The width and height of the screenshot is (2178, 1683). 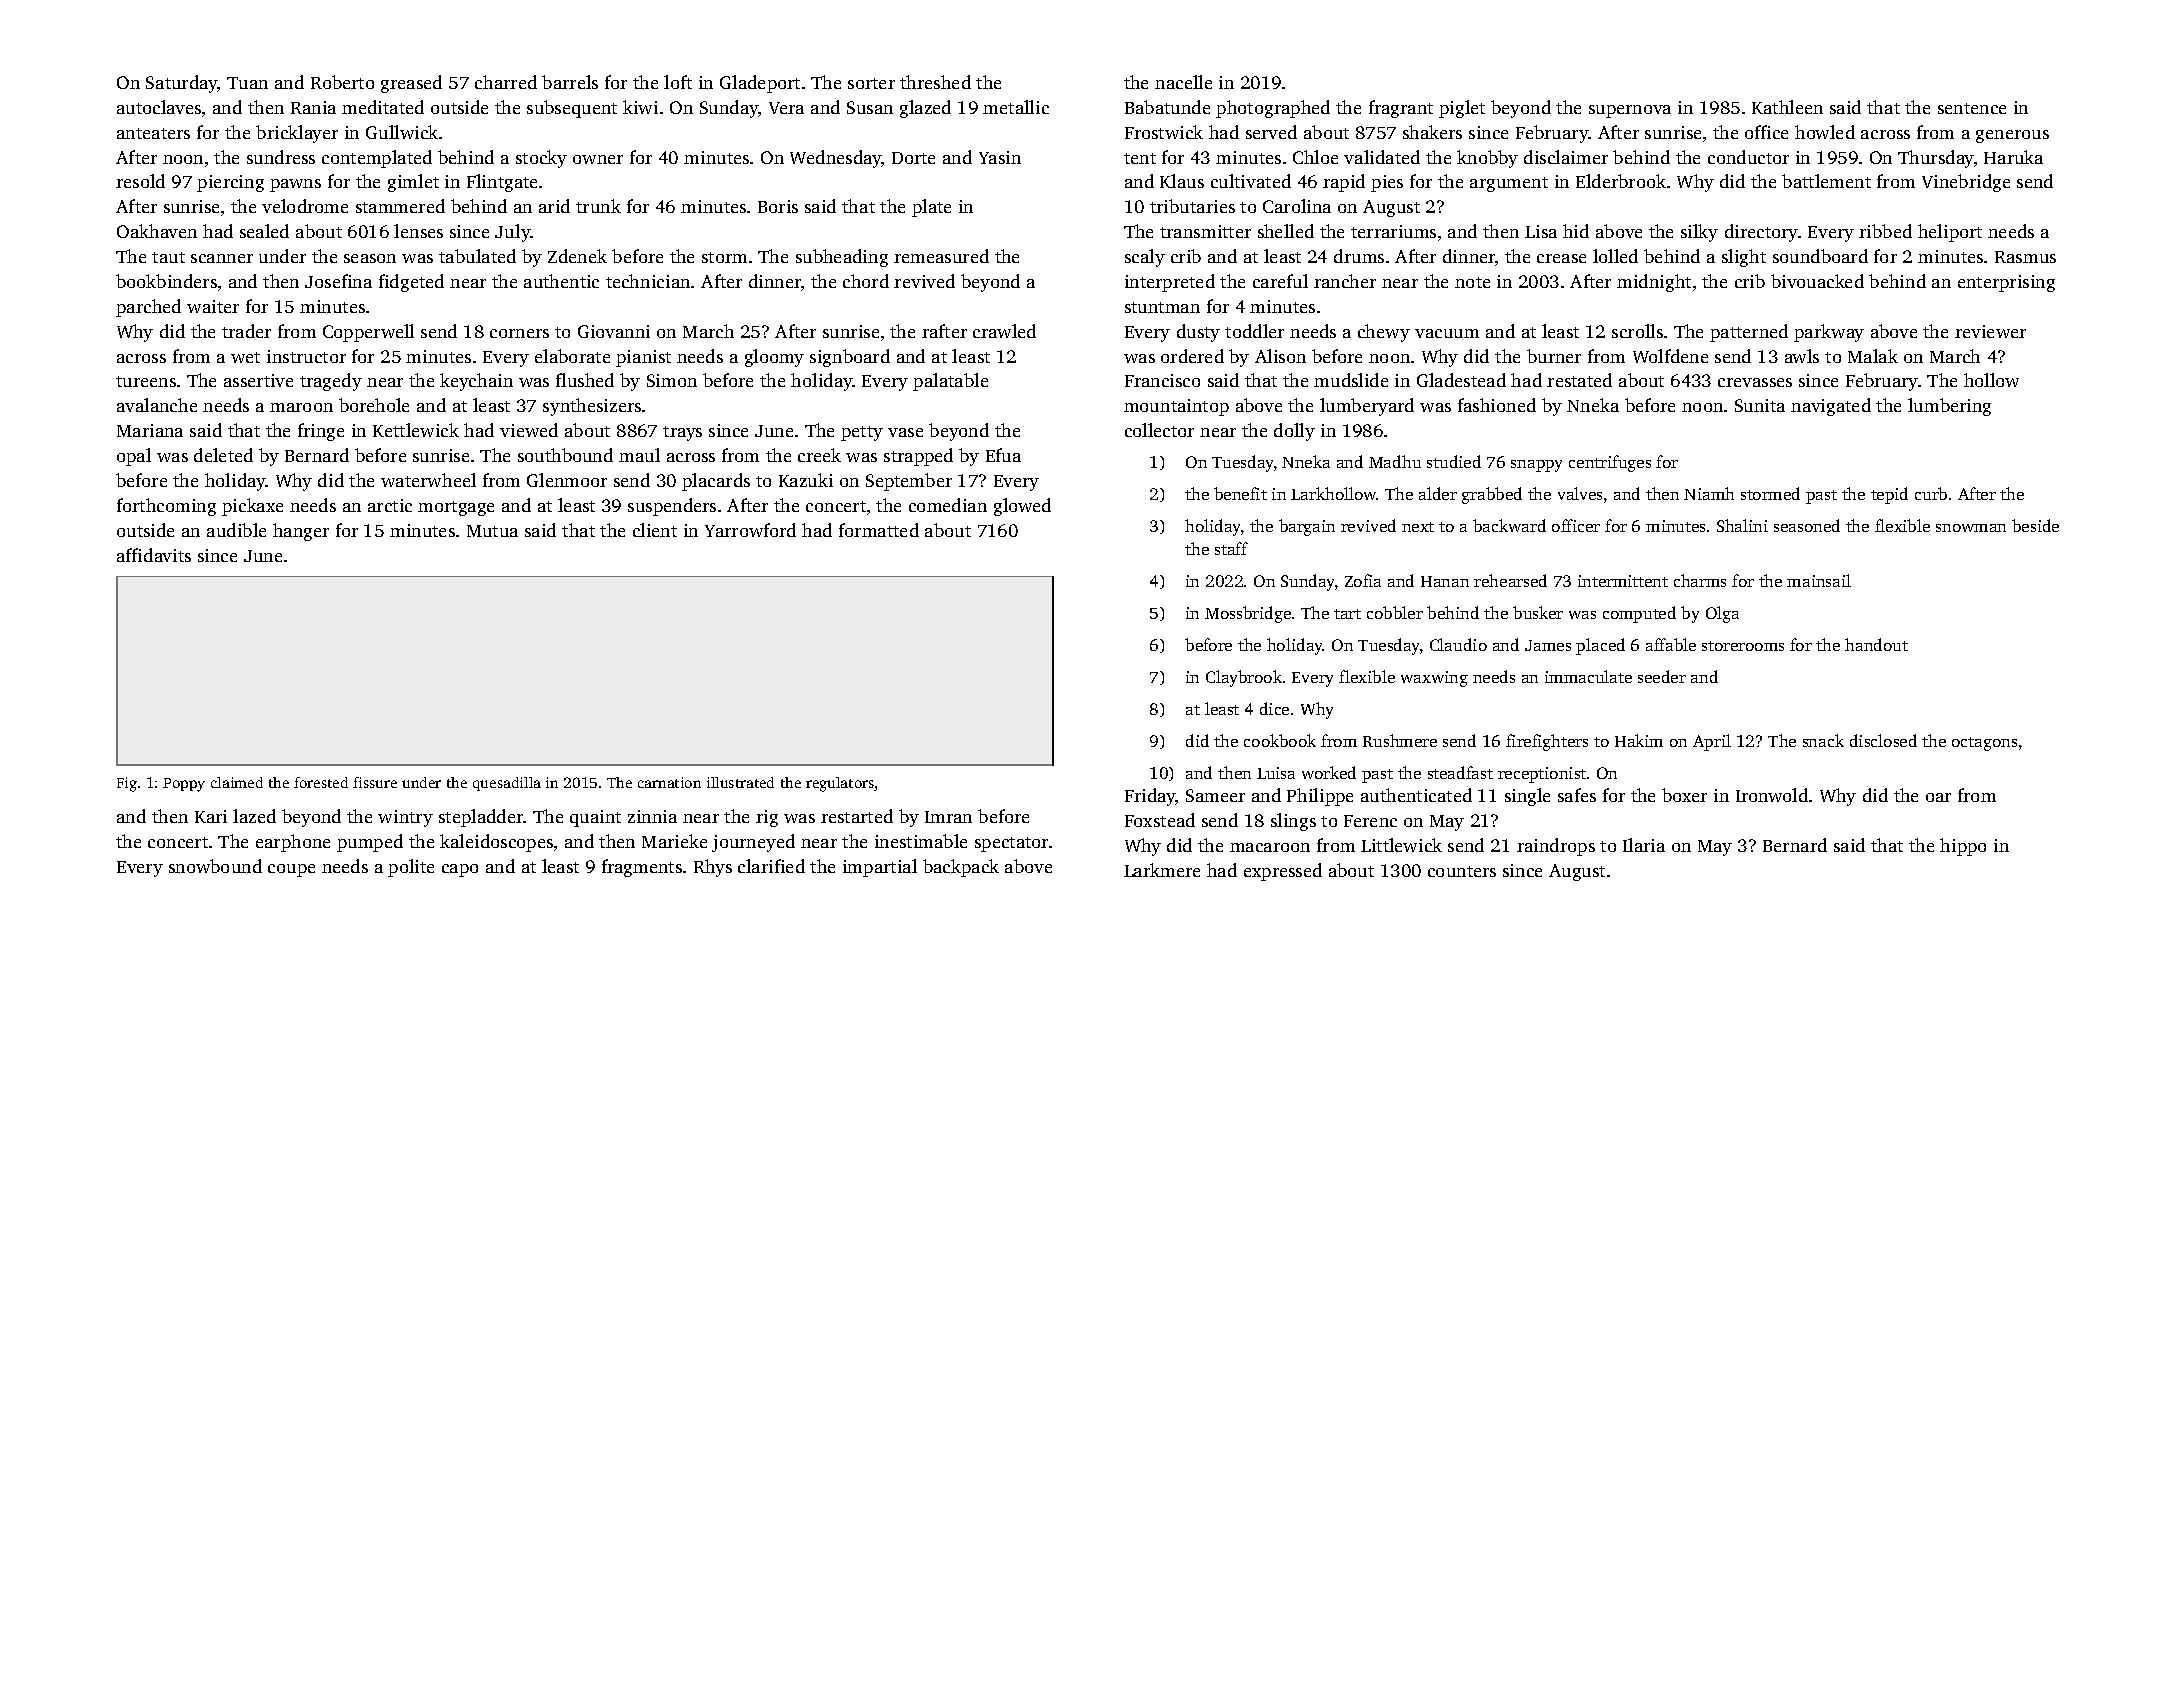 What do you see at coordinates (806, 480) in the screenshot?
I see `Kazuki` at bounding box center [806, 480].
